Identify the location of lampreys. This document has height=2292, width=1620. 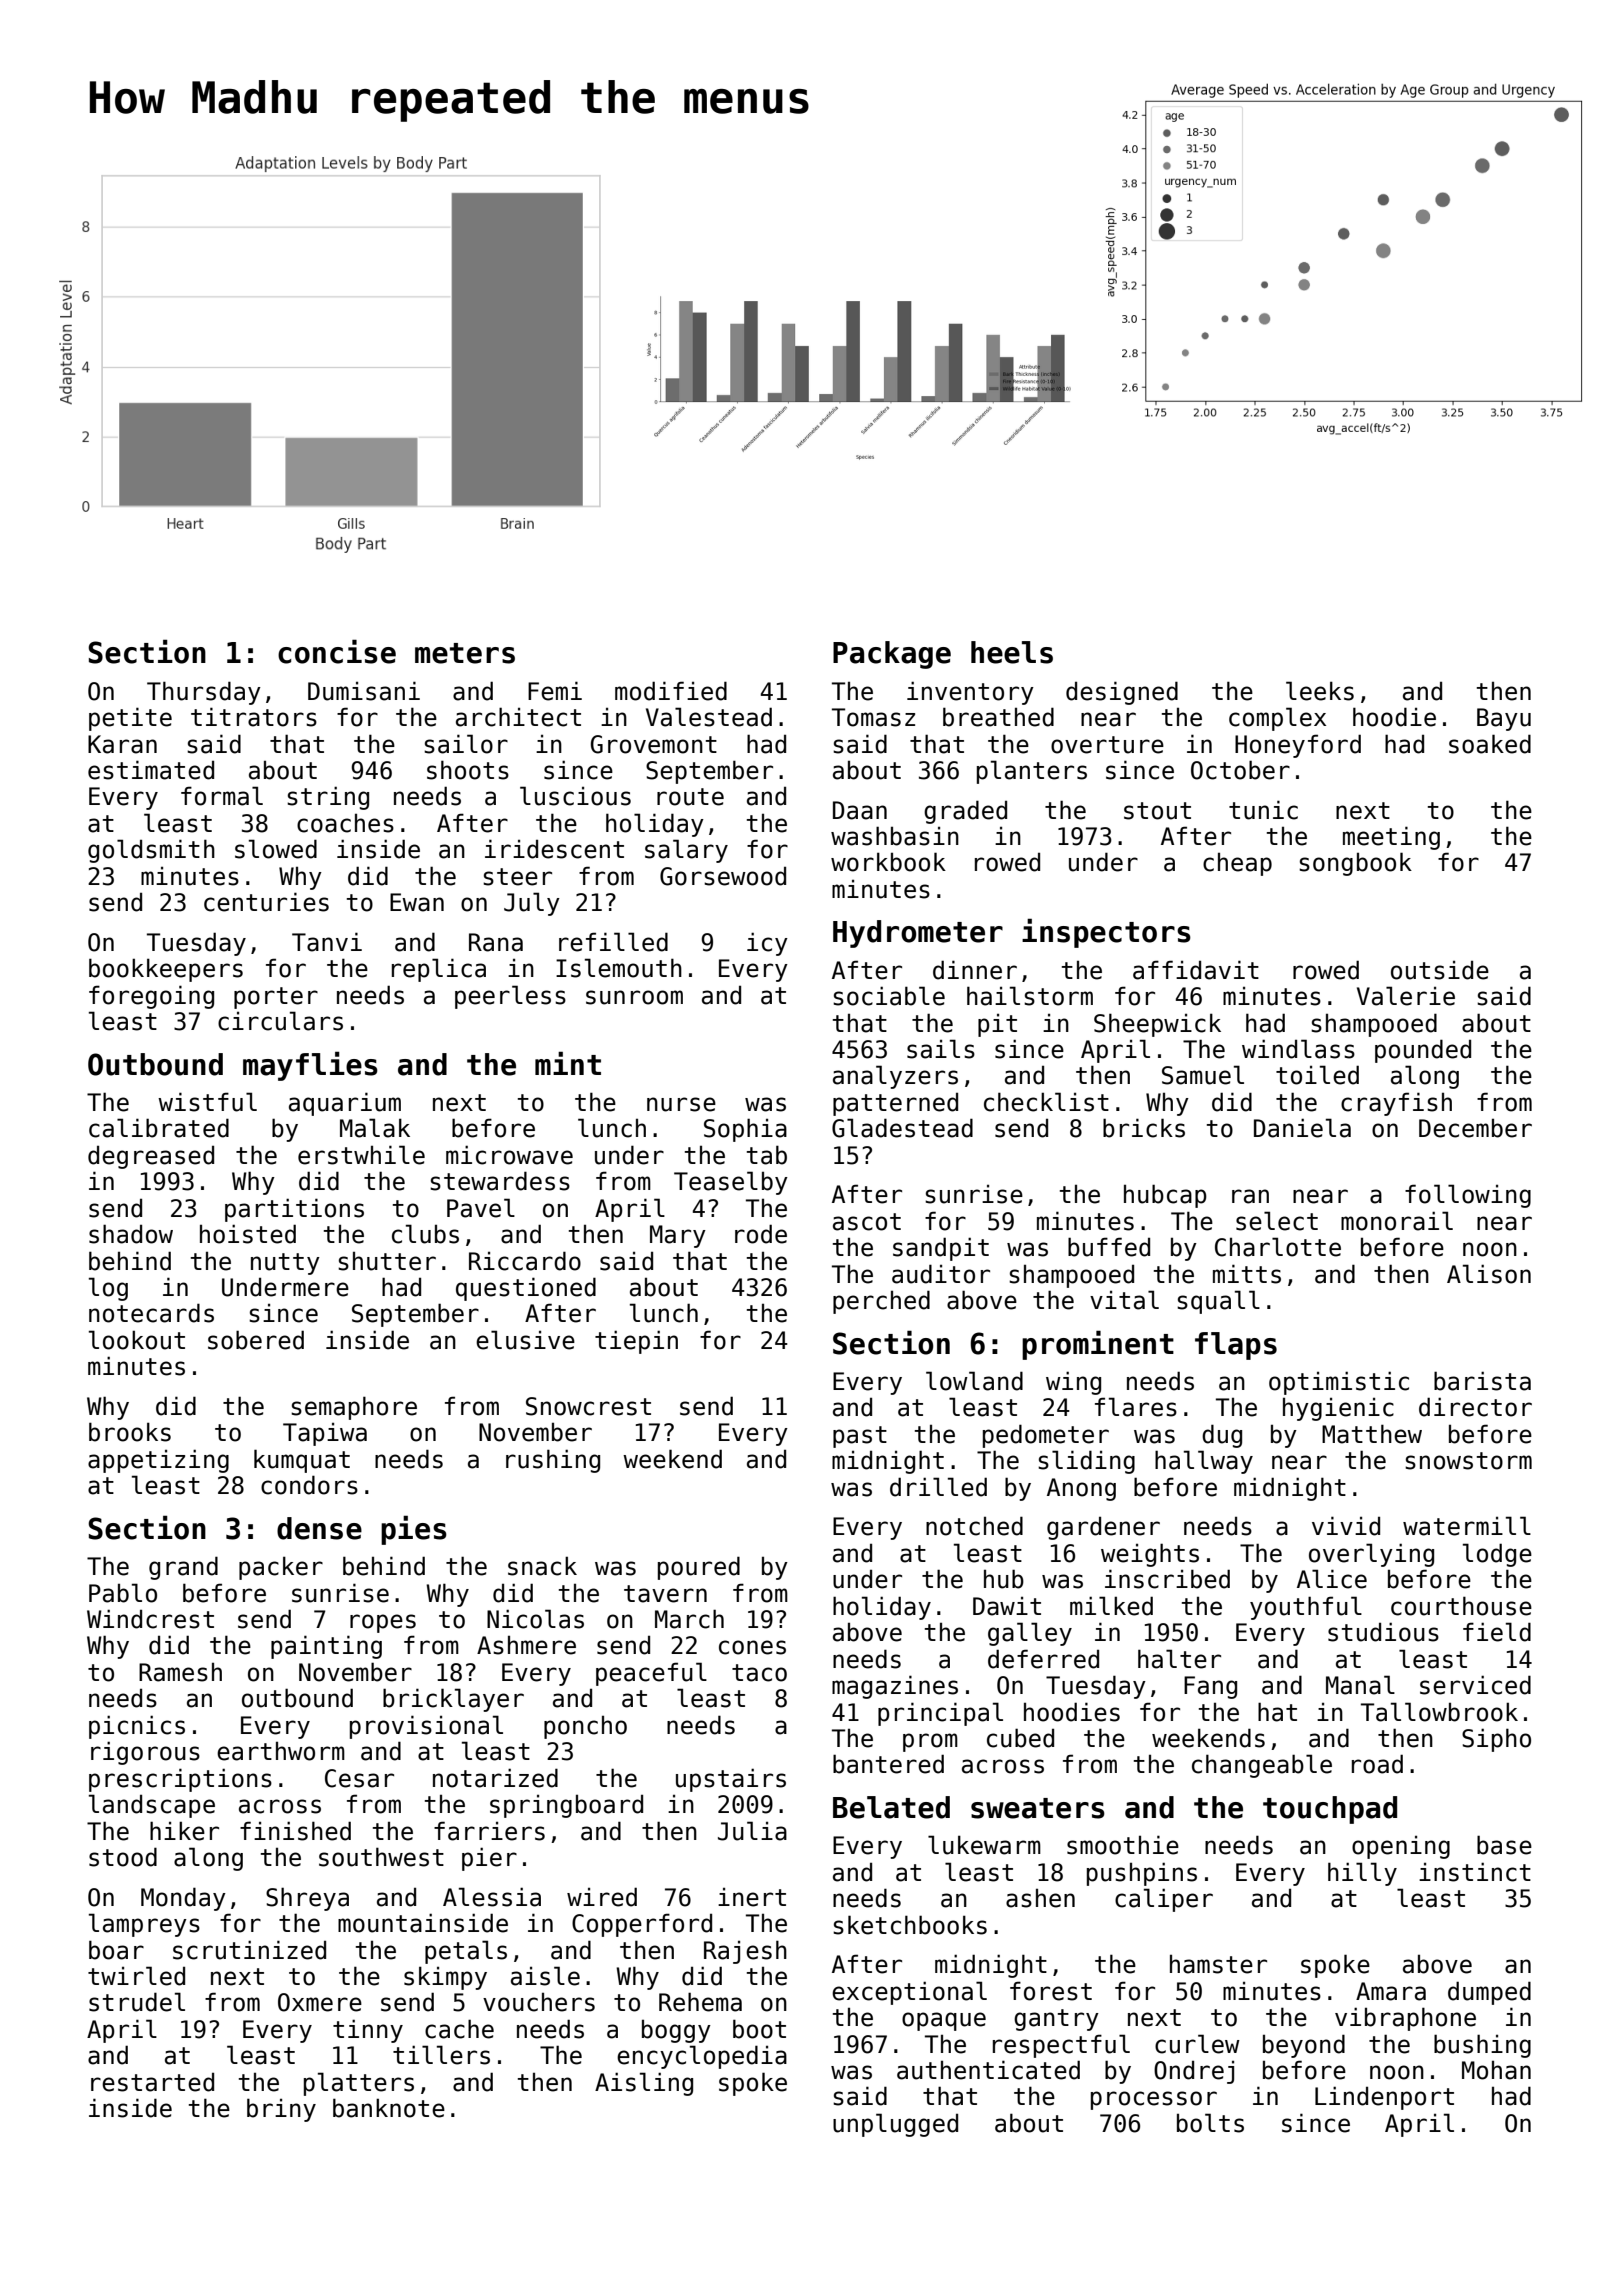
(144, 1925).
